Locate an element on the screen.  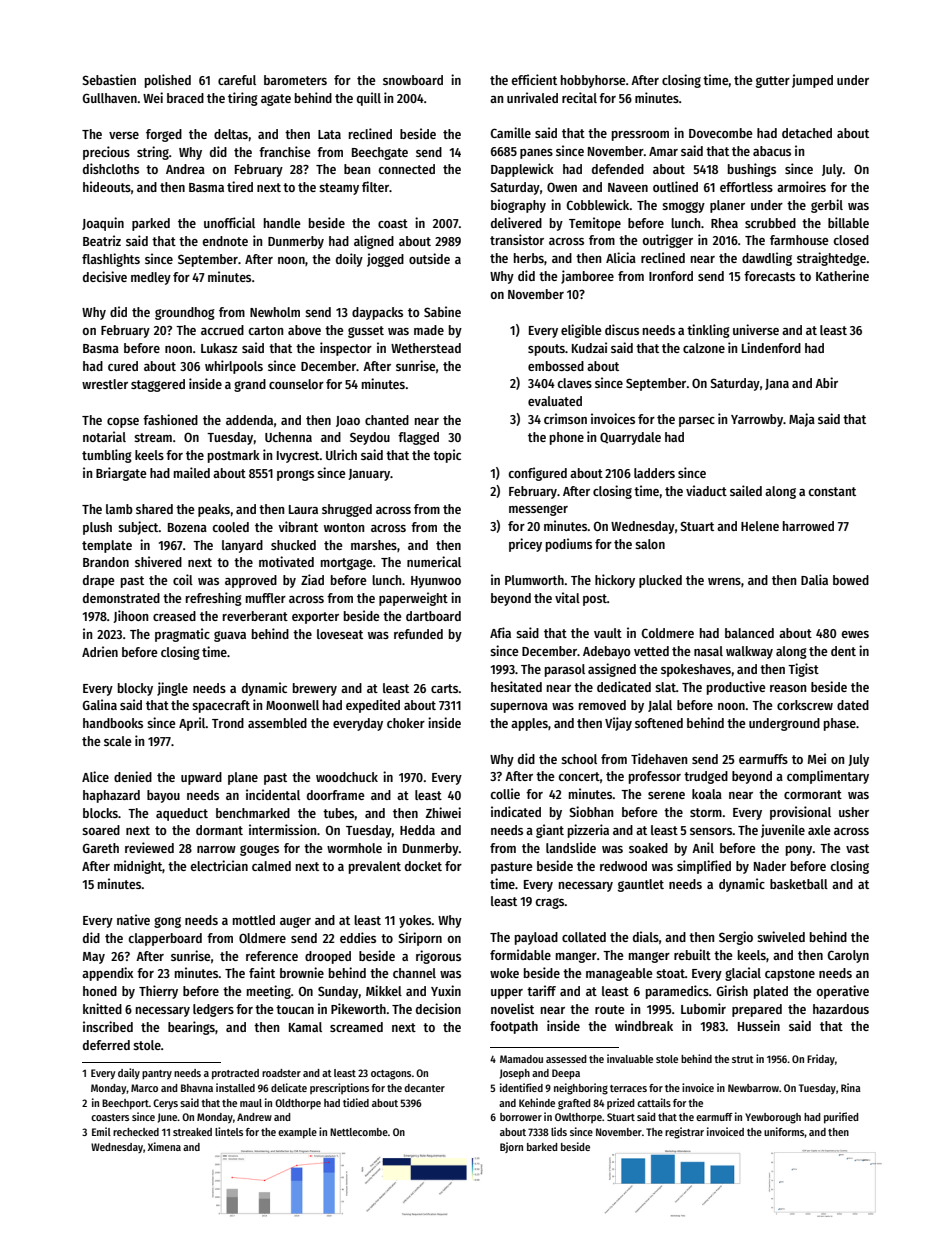
peaks is located at coordinates (214, 510).
